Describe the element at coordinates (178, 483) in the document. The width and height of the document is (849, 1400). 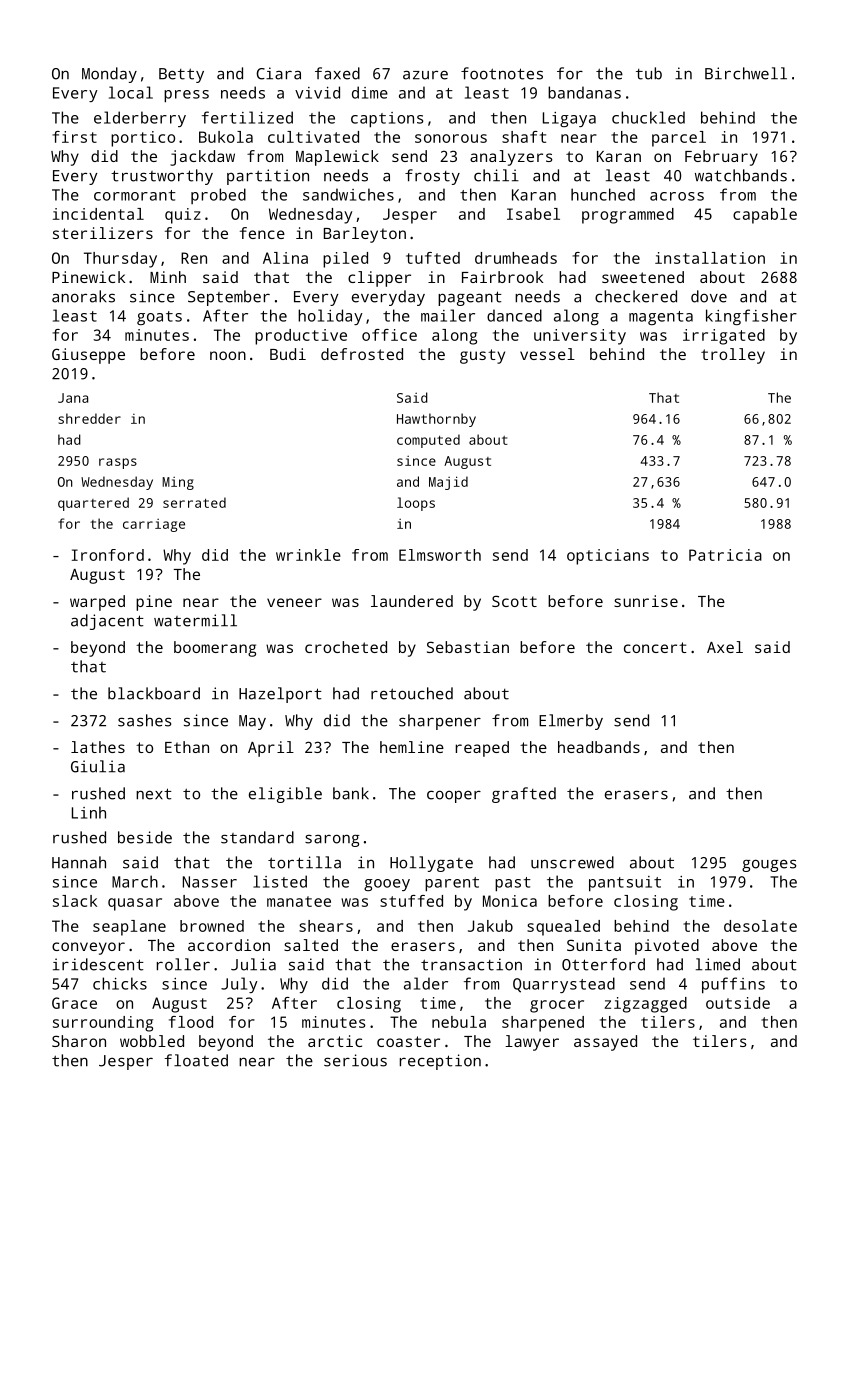
I see `Ming` at that location.
